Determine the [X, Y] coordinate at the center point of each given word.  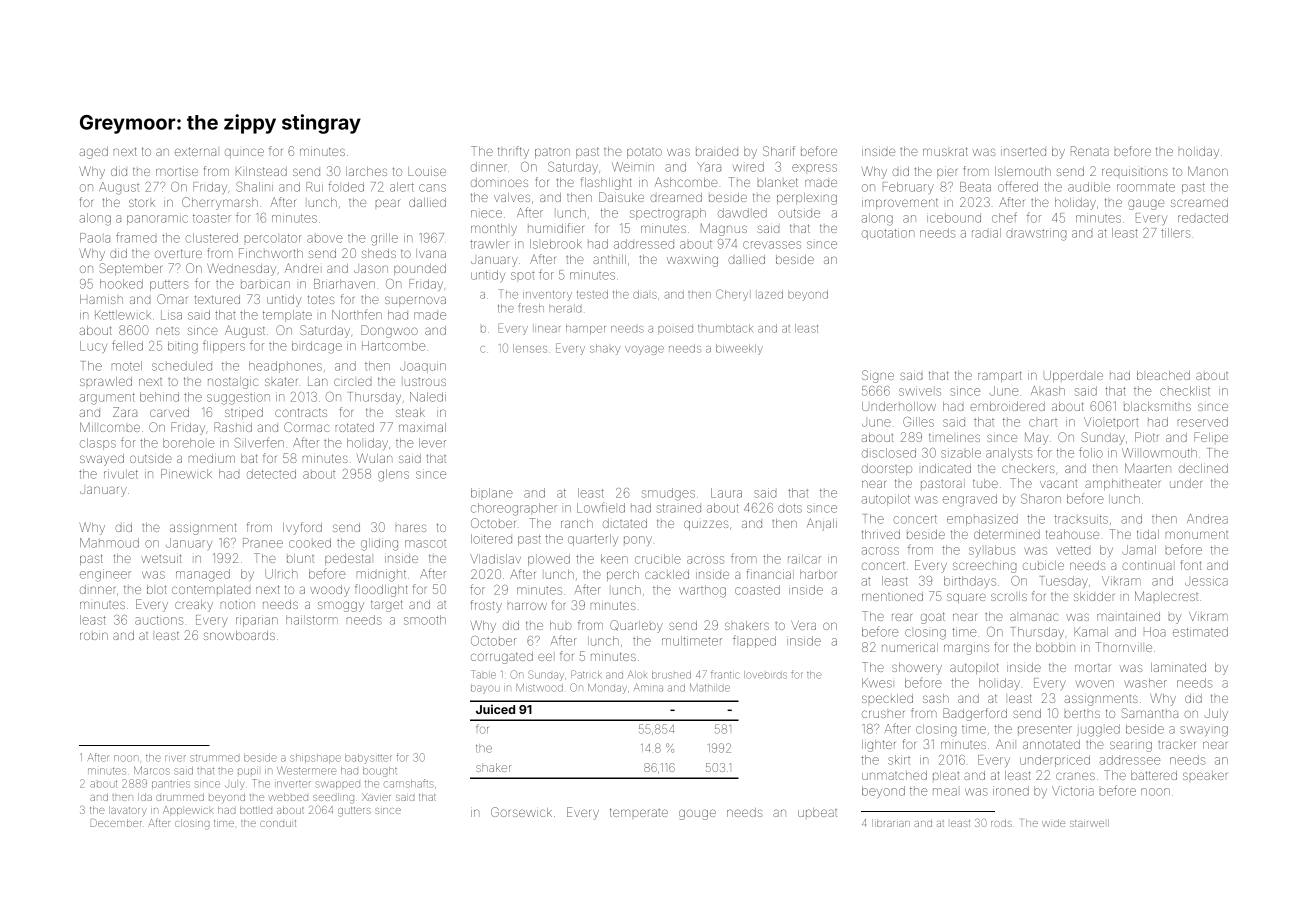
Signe [878, 376]
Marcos [152, 770]
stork [142, 202]
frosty [486, 606]
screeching [984, 567]
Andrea [1207, 519]
